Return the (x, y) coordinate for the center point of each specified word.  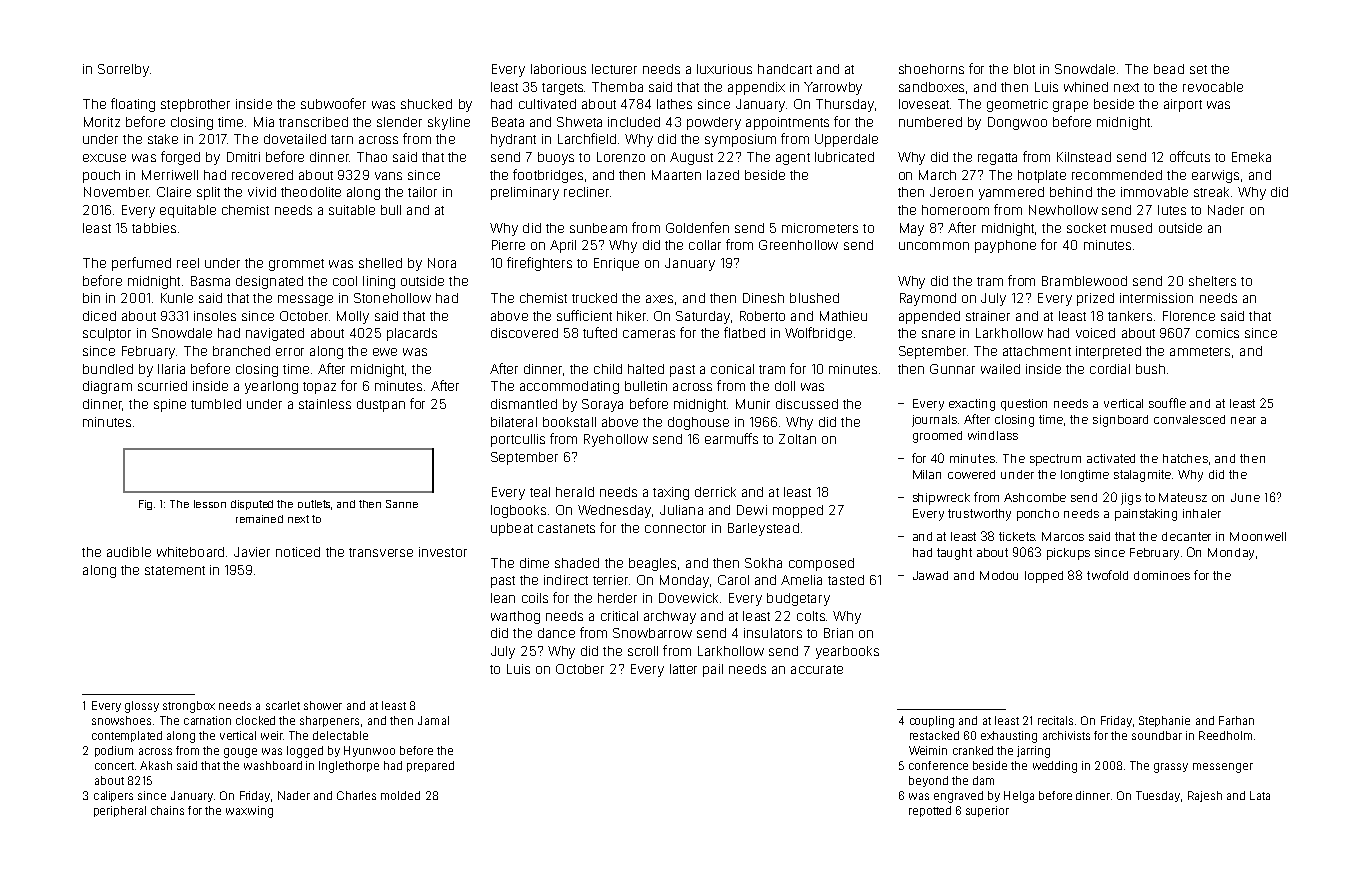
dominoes (1162, 575)
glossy (142, 707)
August (691, 158)
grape (1070, 106)
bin (91, 298)
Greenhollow (798, 245)
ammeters (1200, 351)
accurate (817, 669)
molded (400, 795)
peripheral (120, 811)
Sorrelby (123, 70)
